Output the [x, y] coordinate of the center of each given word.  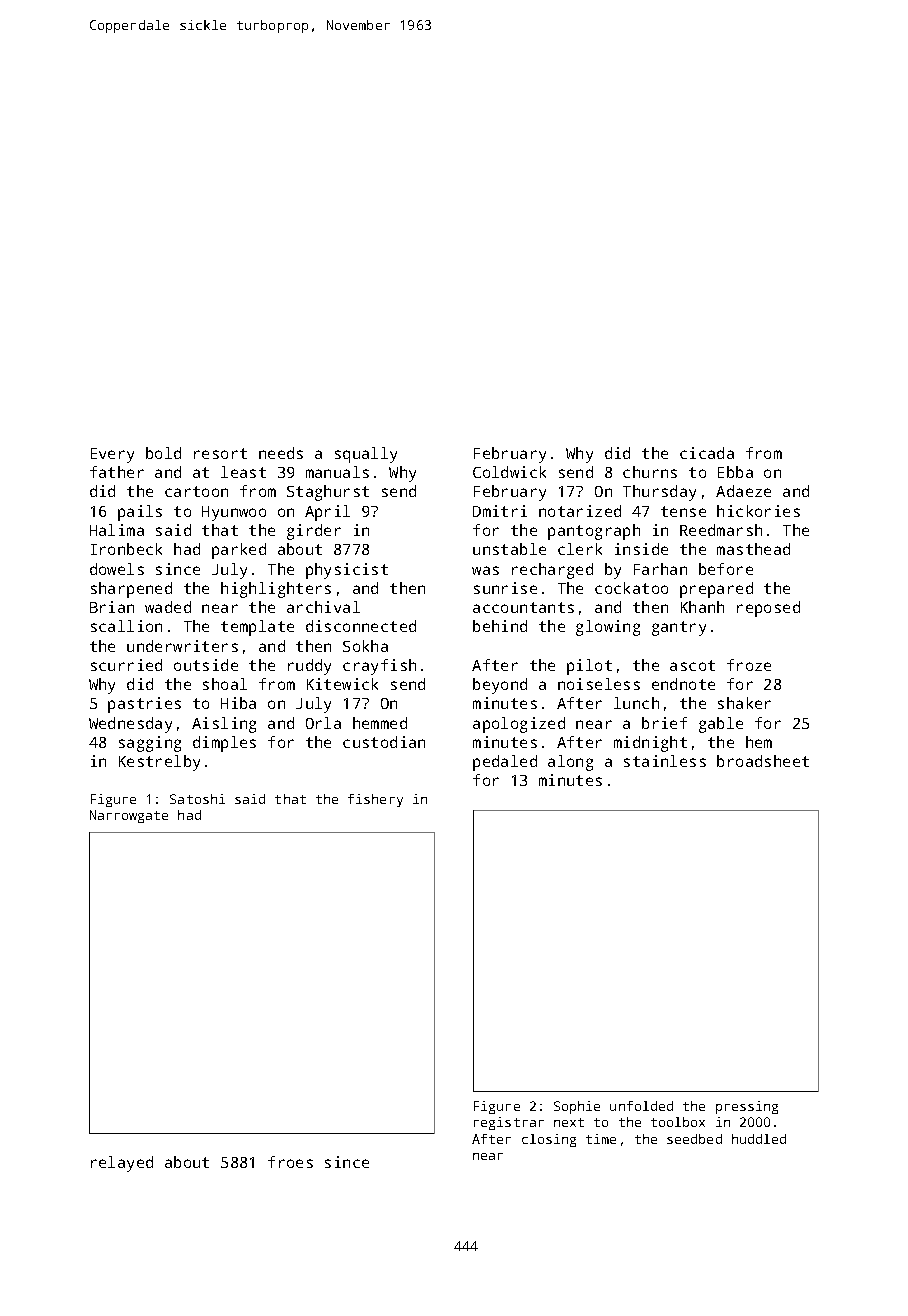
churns [650, 472]
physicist [347, 571]
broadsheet [763, 761]
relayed [122, 1164]
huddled [759, 1139]
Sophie [577, 1107]
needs [281, 453]
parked [239, 551]
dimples [224, 744]
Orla [323, 723]
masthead [753, 549]
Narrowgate [129, 816]
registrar [509, 1123]
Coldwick [509, 472]
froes [290, 1162]
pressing [747, 1107]
